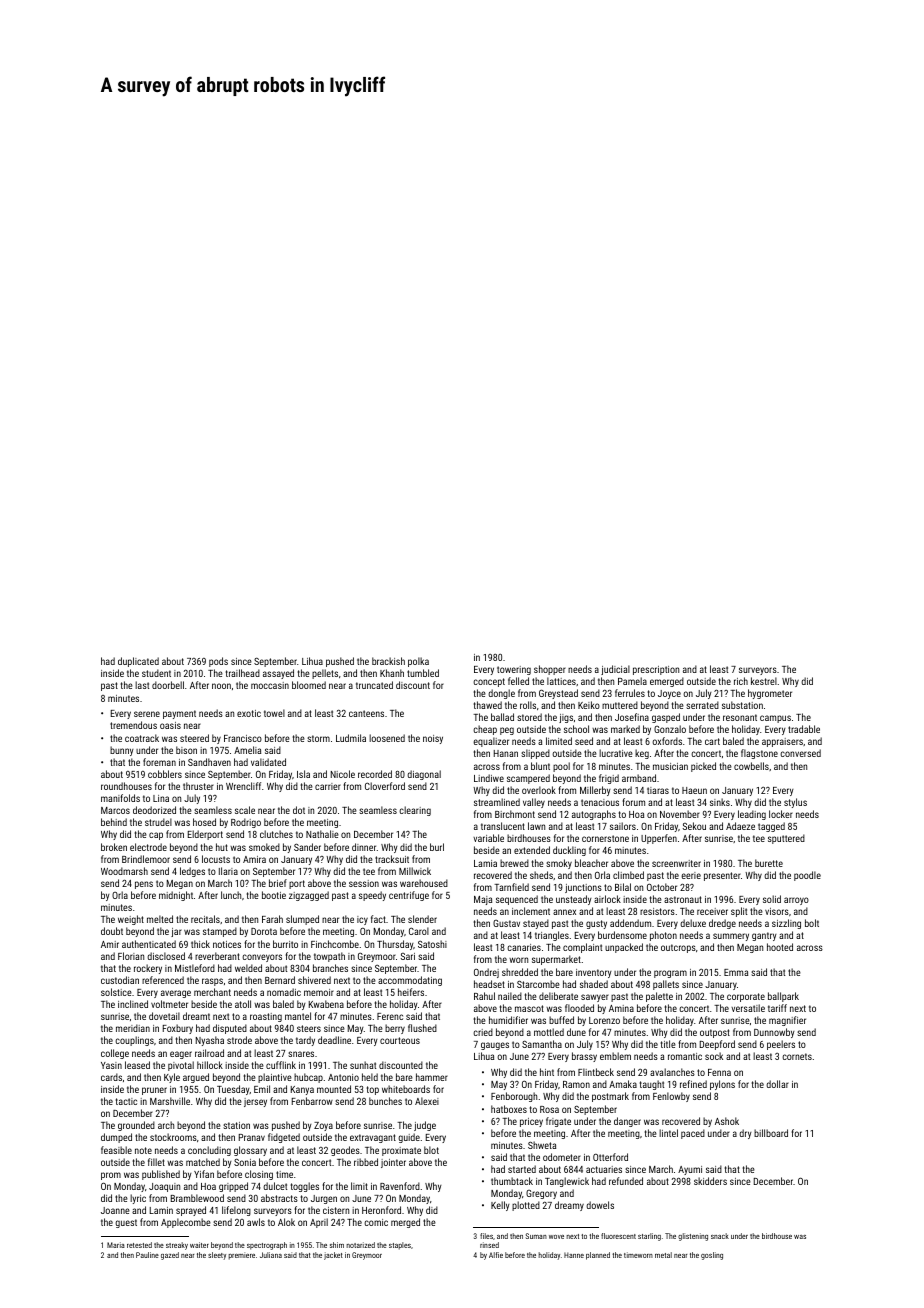 This screenshot has width=924, height=1308. What do you see at coordinates (241, 1256) in the screenshot?
I see `premiere` at bounding box center [241, 1256].
